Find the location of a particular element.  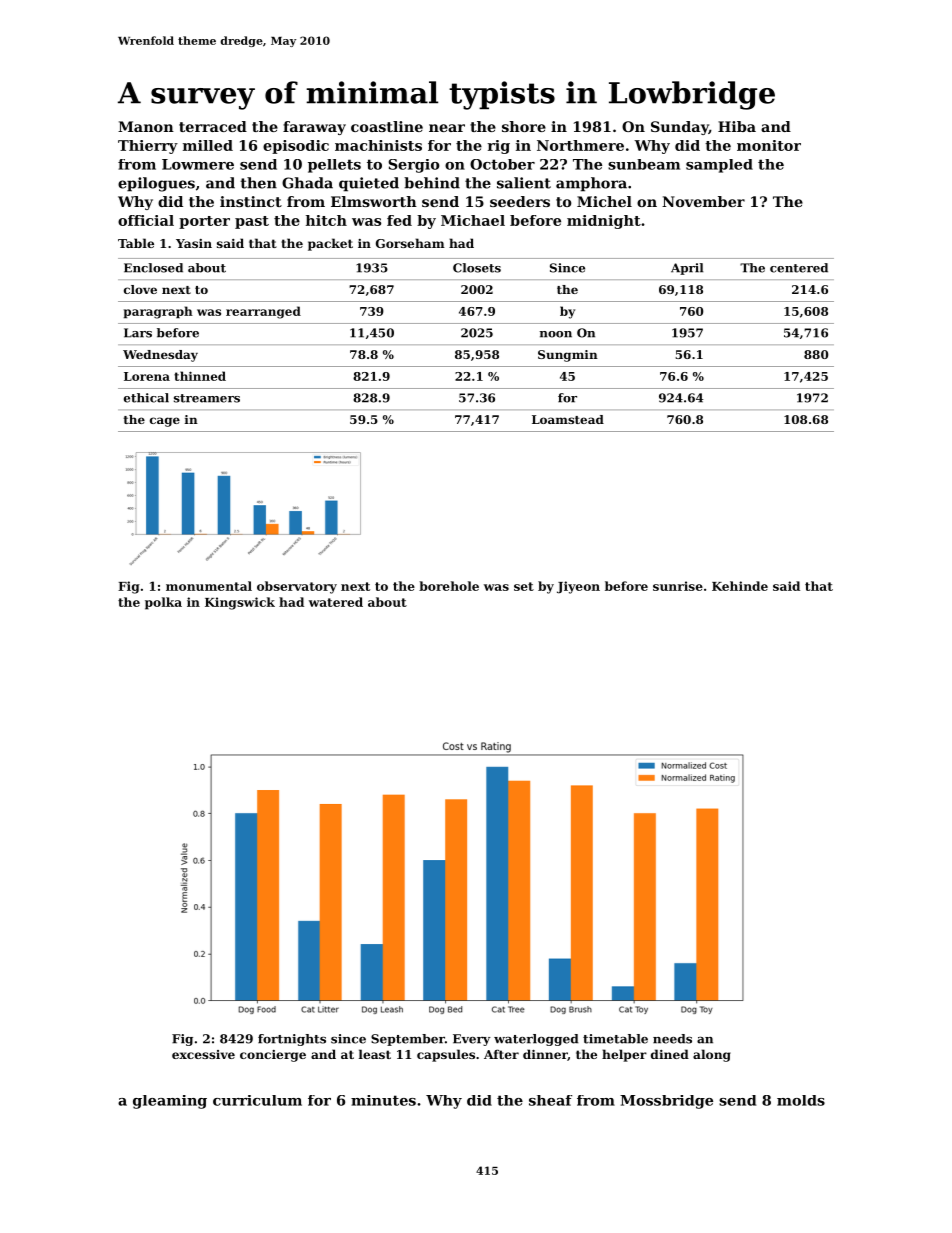

Kehinde is located at coordinates (740, 586).
